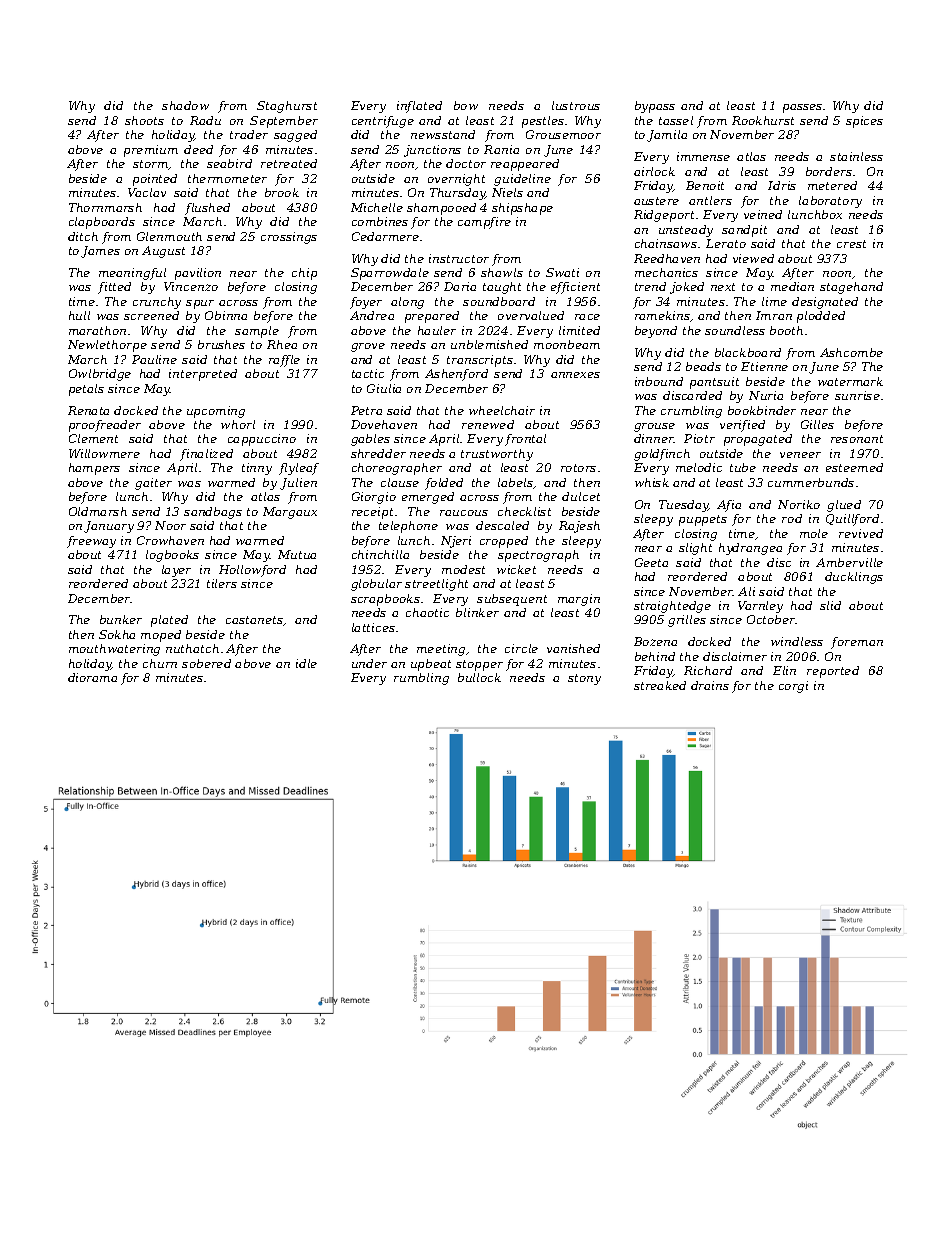 Image resolution: width=952 pixels, height=1233 pixels. I want to click on bunker, so click(121, 619).
